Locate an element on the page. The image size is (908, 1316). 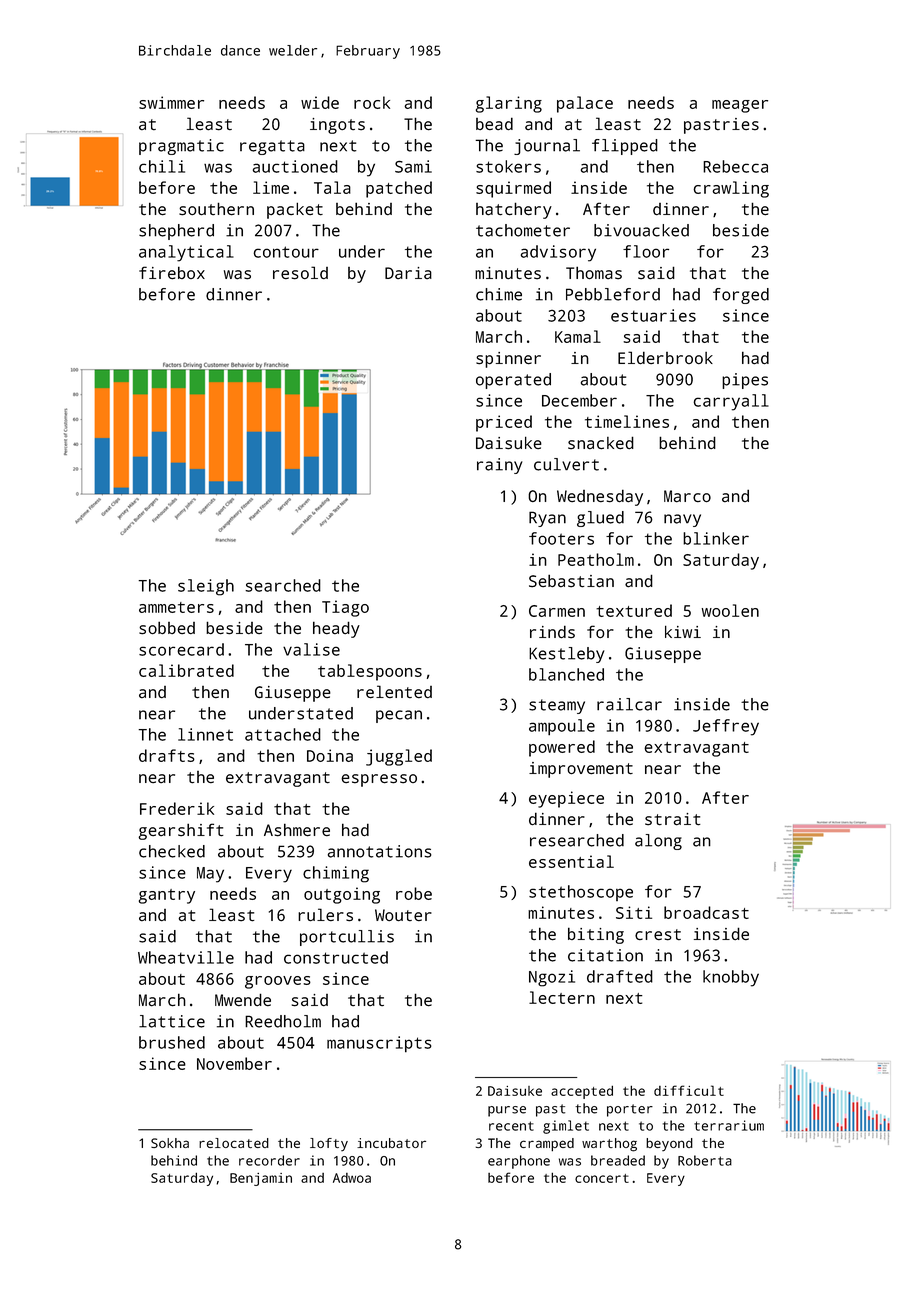
rock is located at coordinates (372, 102).
